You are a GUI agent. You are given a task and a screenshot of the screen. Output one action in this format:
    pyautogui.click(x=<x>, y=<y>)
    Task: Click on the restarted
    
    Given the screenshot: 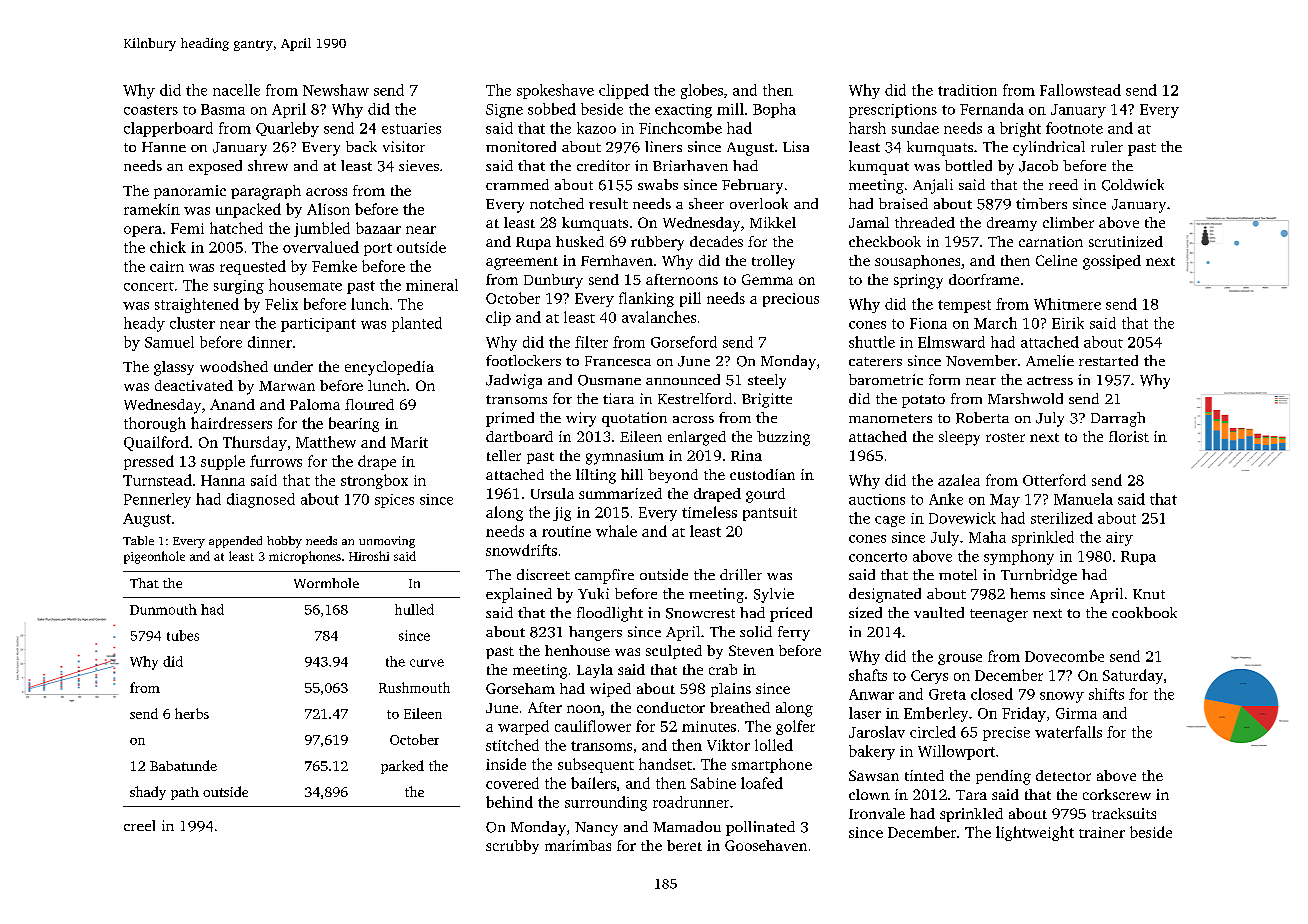 What is the action you would take?
    pyautogui.click(x=1108, y=360)
